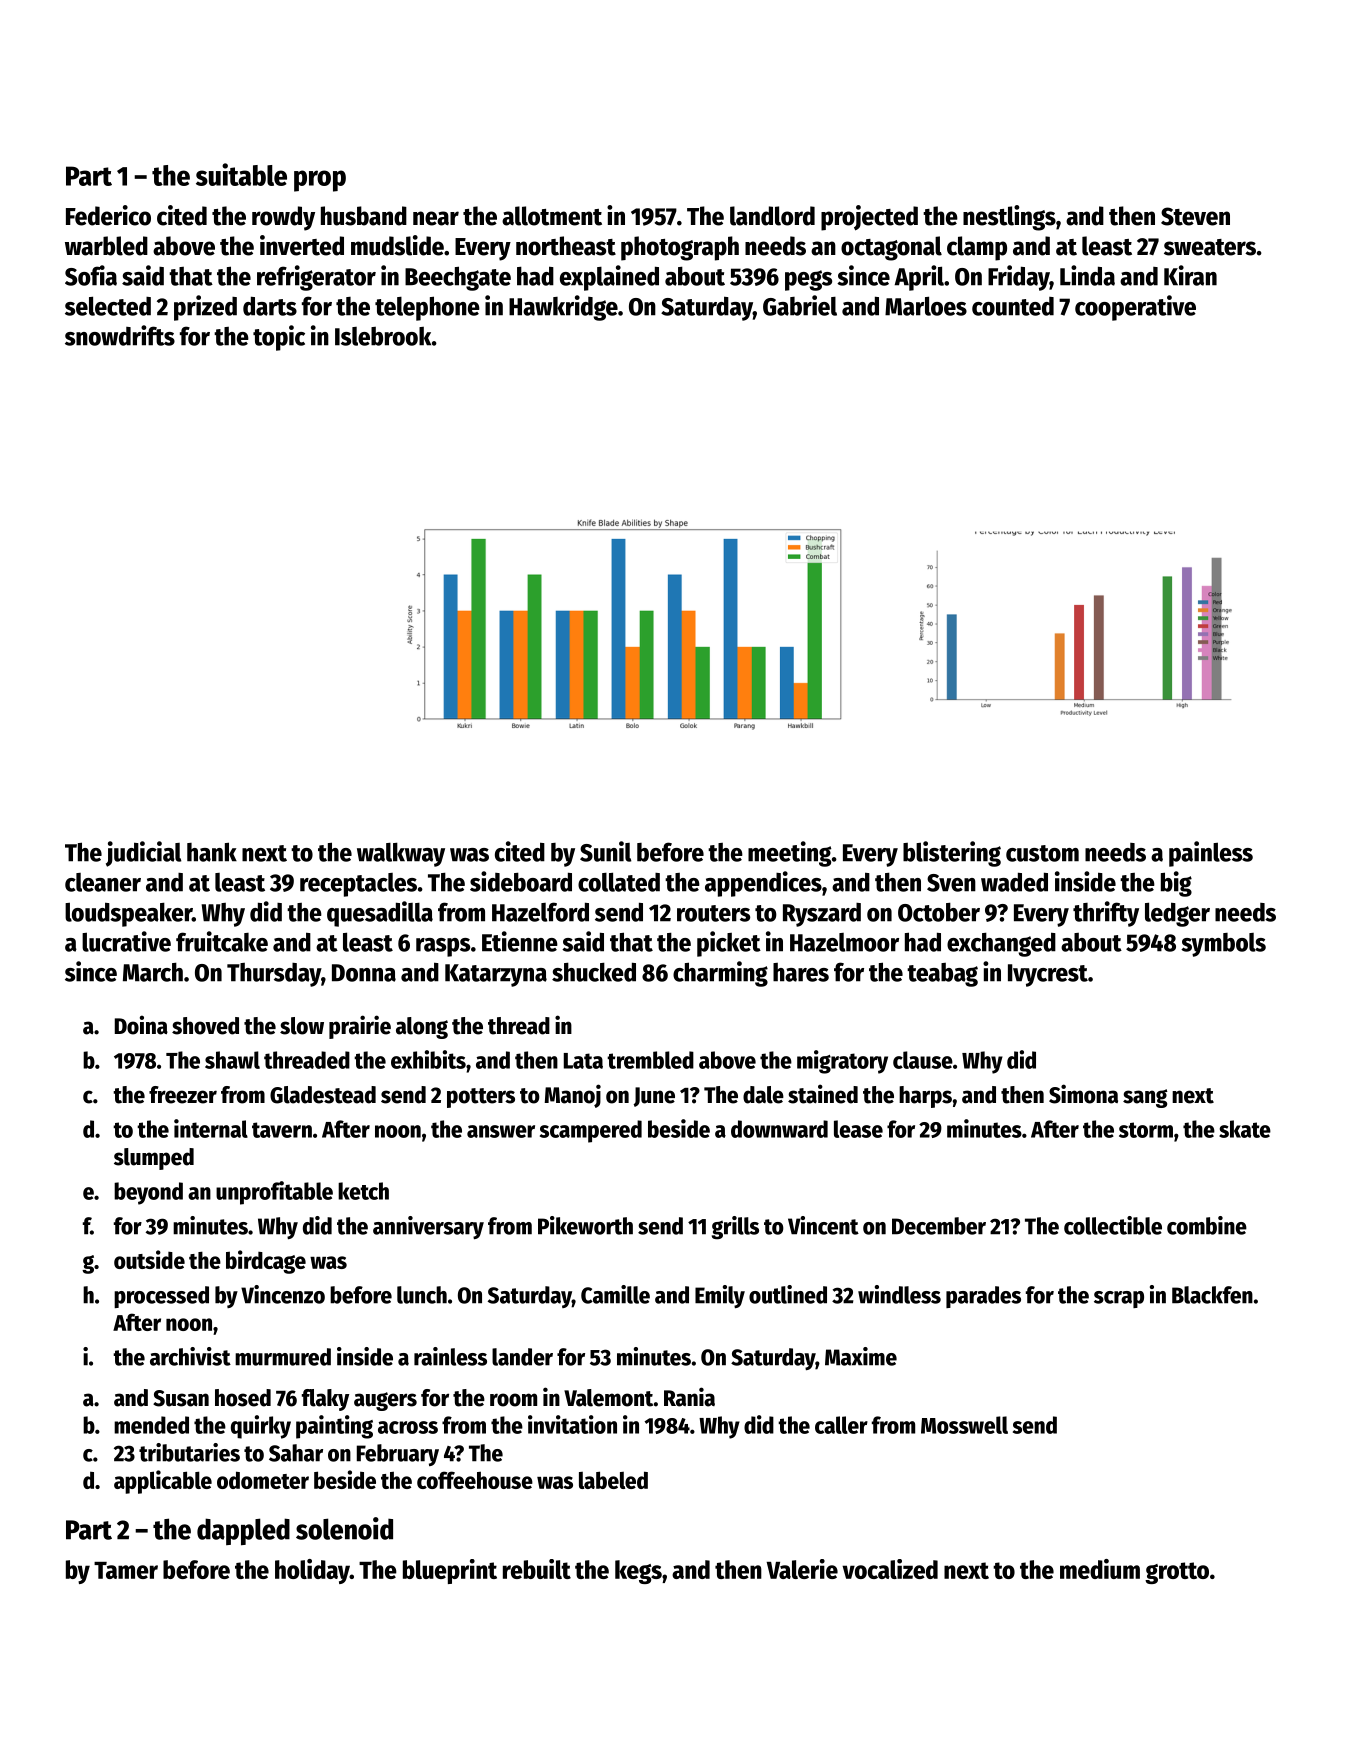  What do you see at coordinates (270, 306) in the page?
I see `darts` at bounding box center [270, 306].
